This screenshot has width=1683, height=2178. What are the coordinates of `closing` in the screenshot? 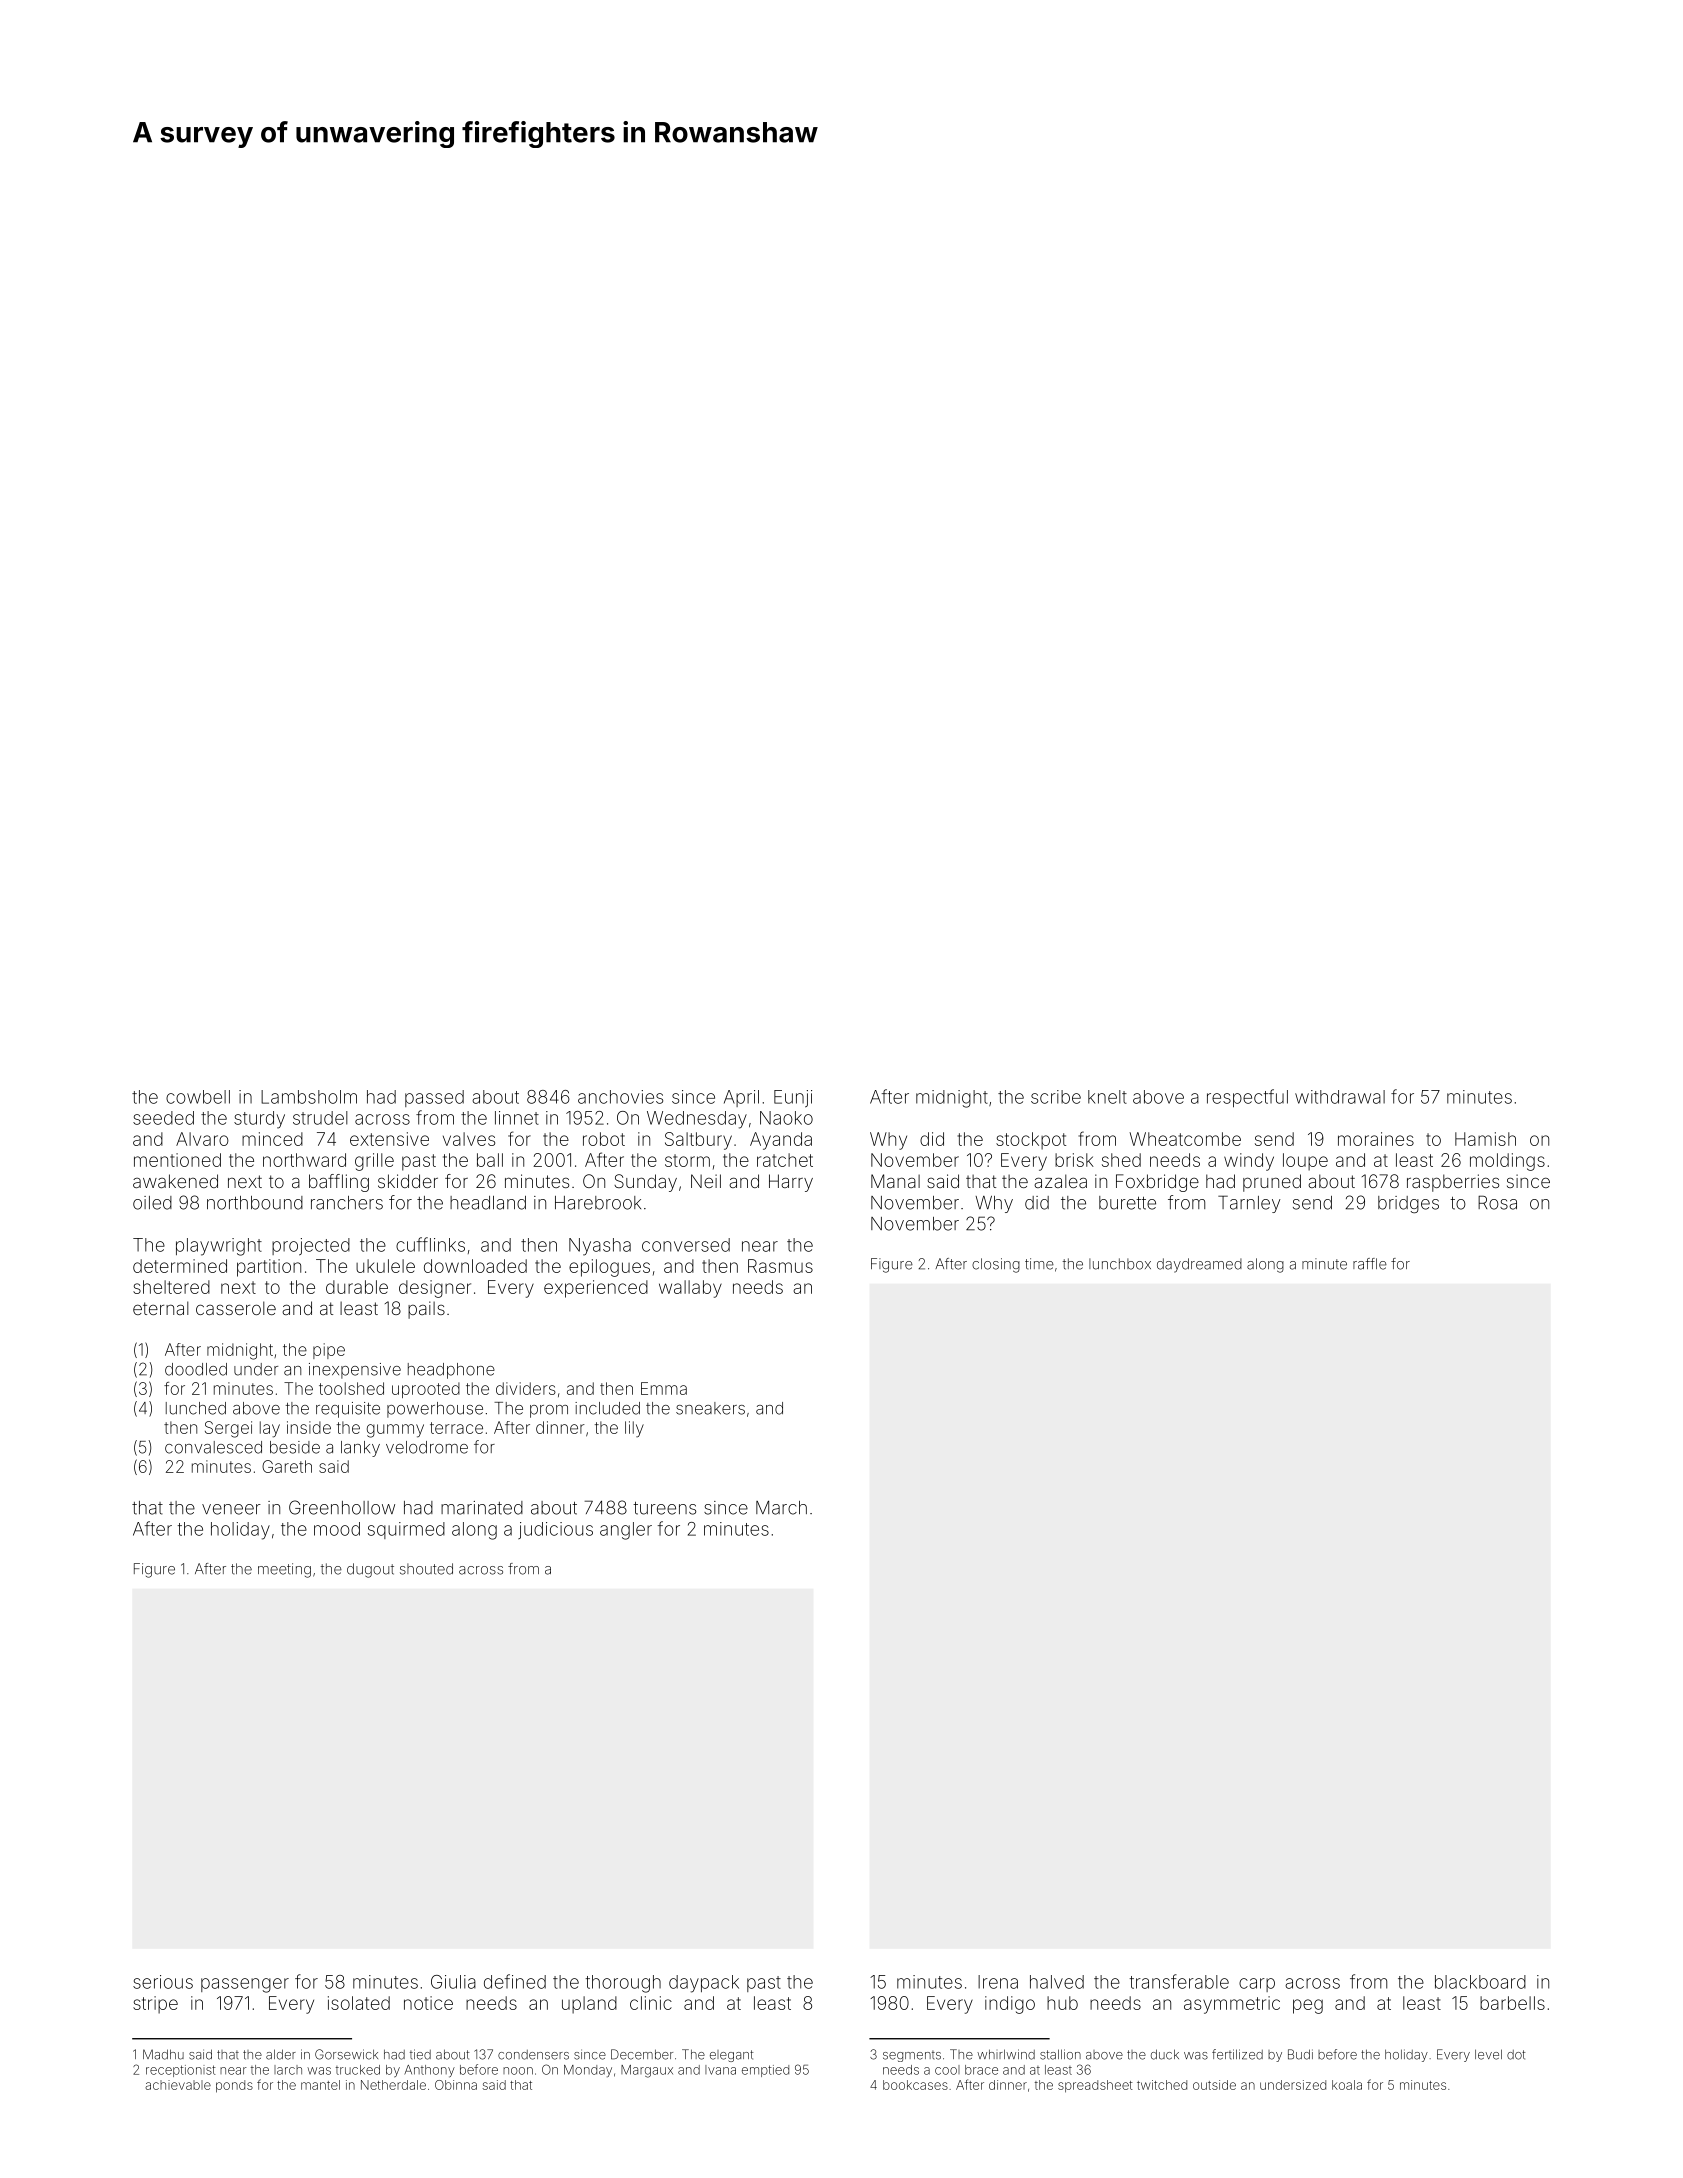 It's located at (996, 1265).
